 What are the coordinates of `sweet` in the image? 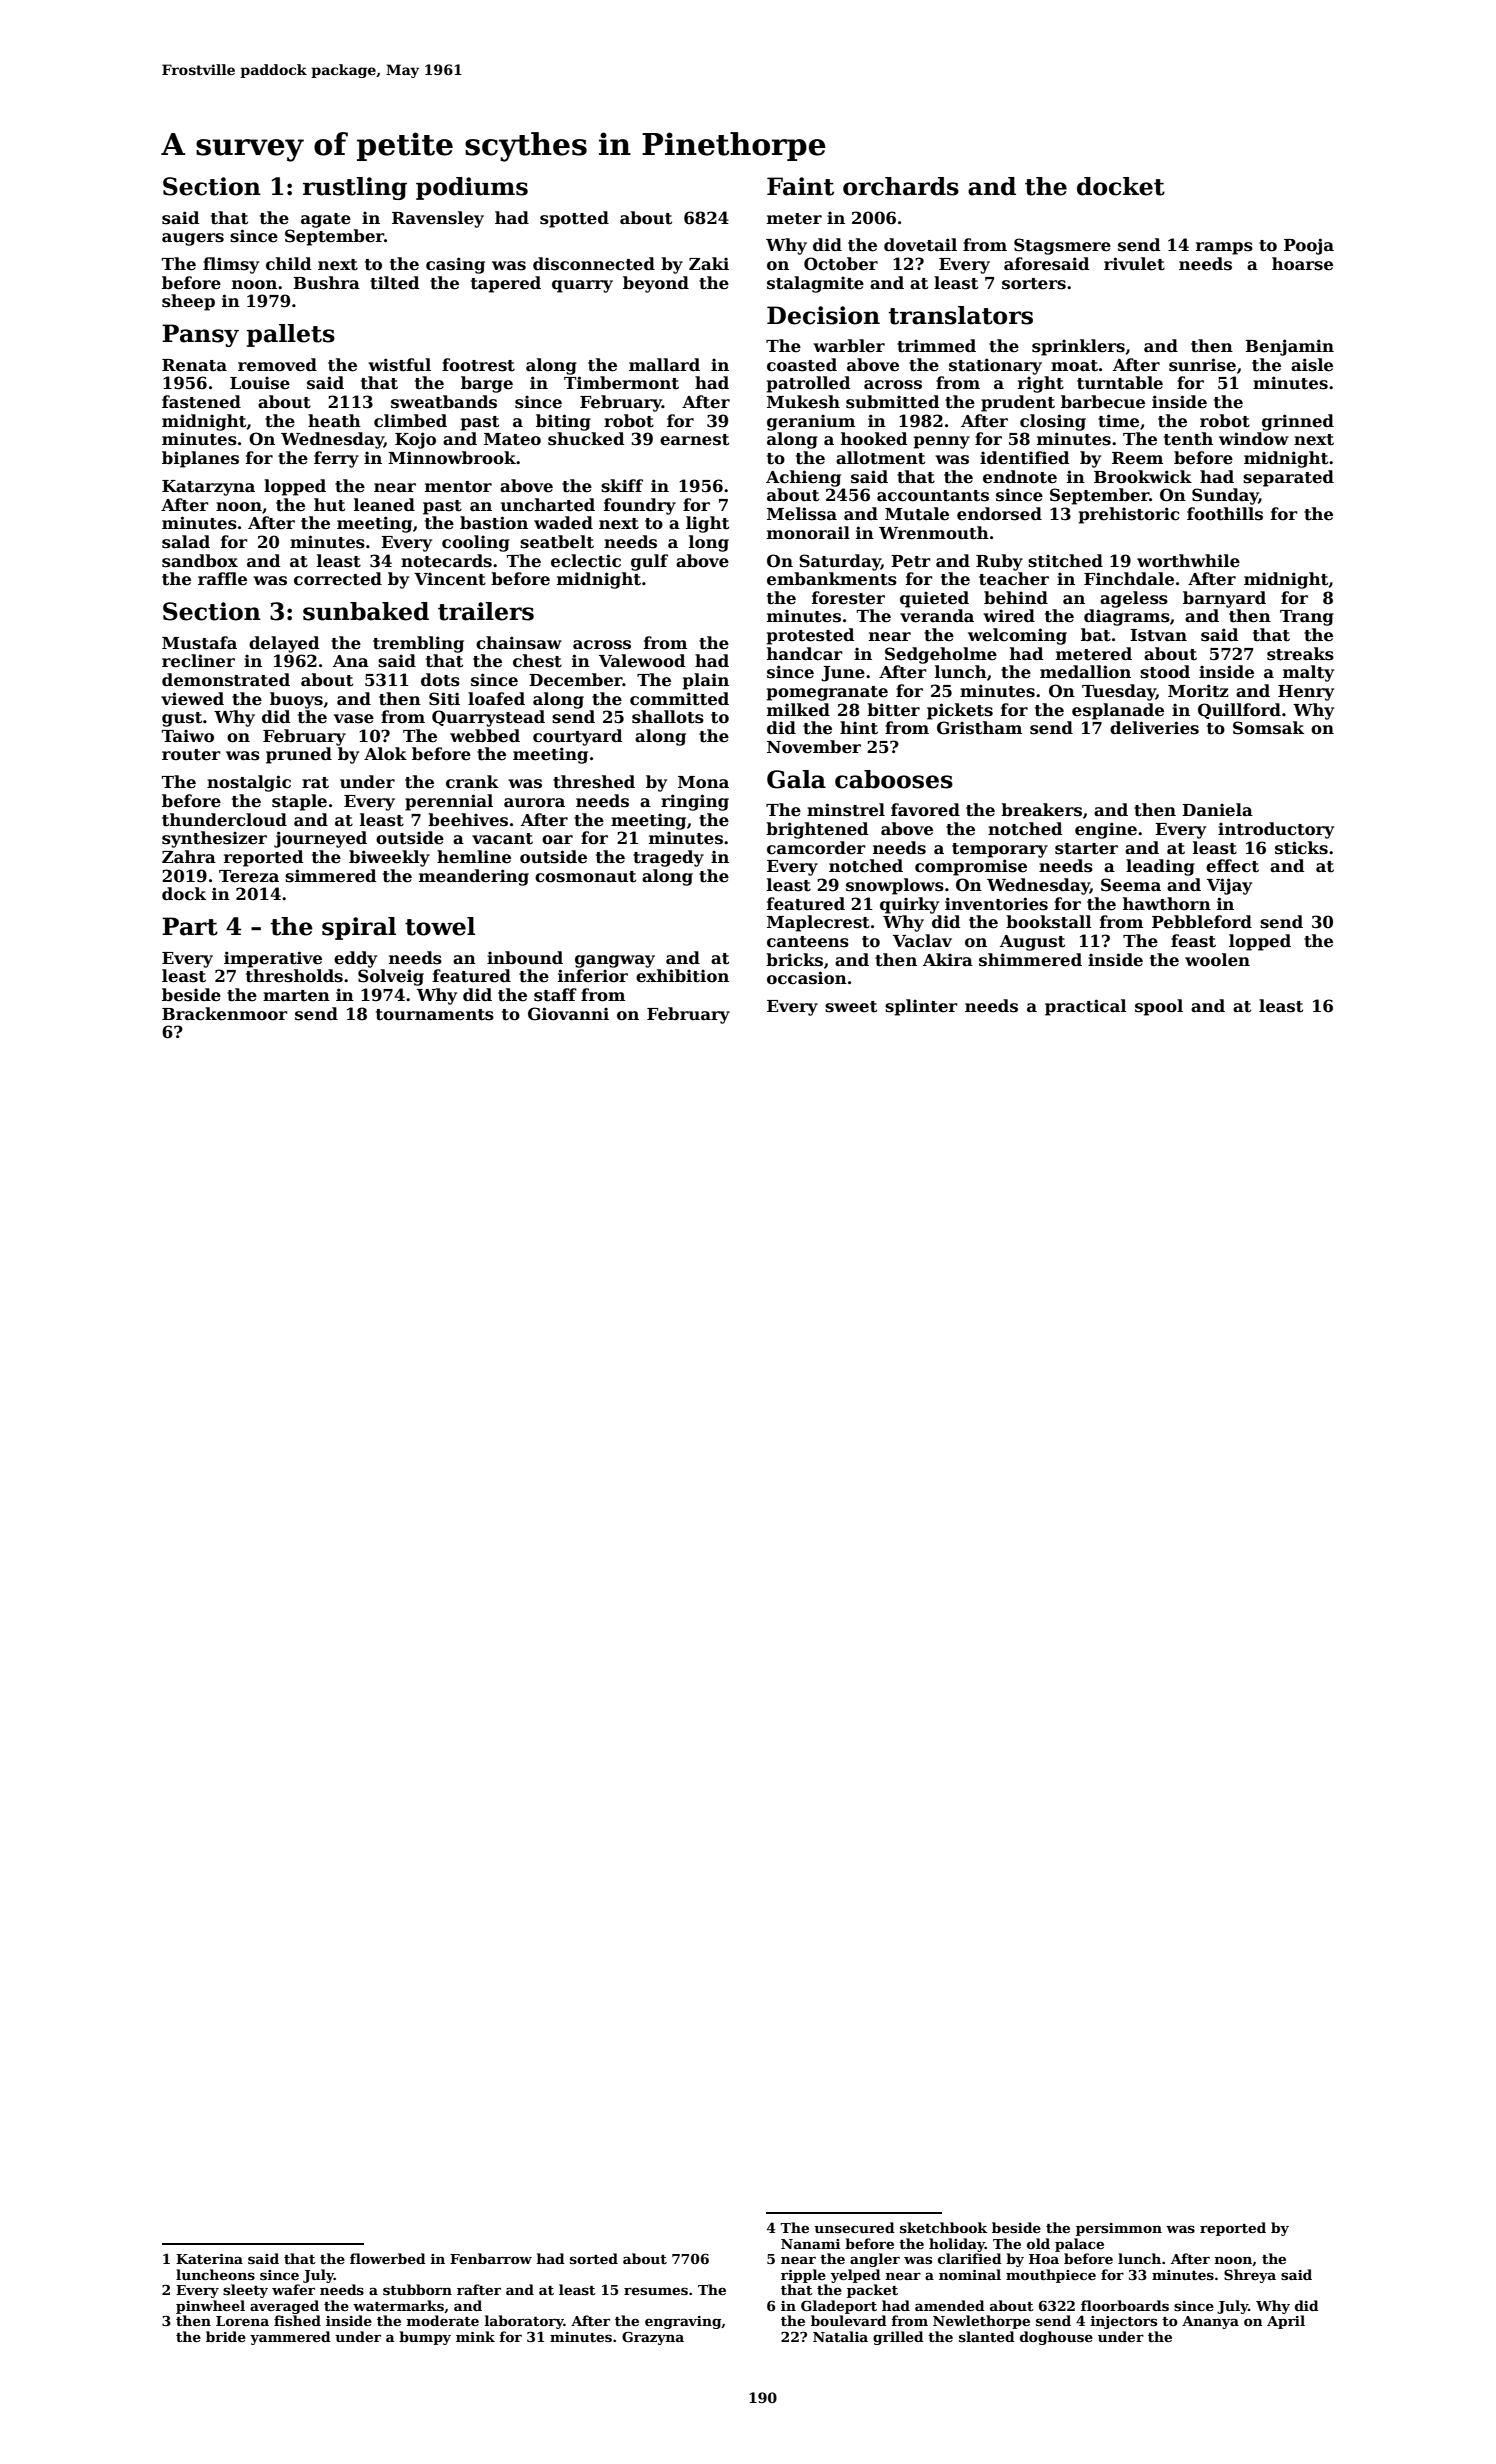 It's located at (851, 1007).
